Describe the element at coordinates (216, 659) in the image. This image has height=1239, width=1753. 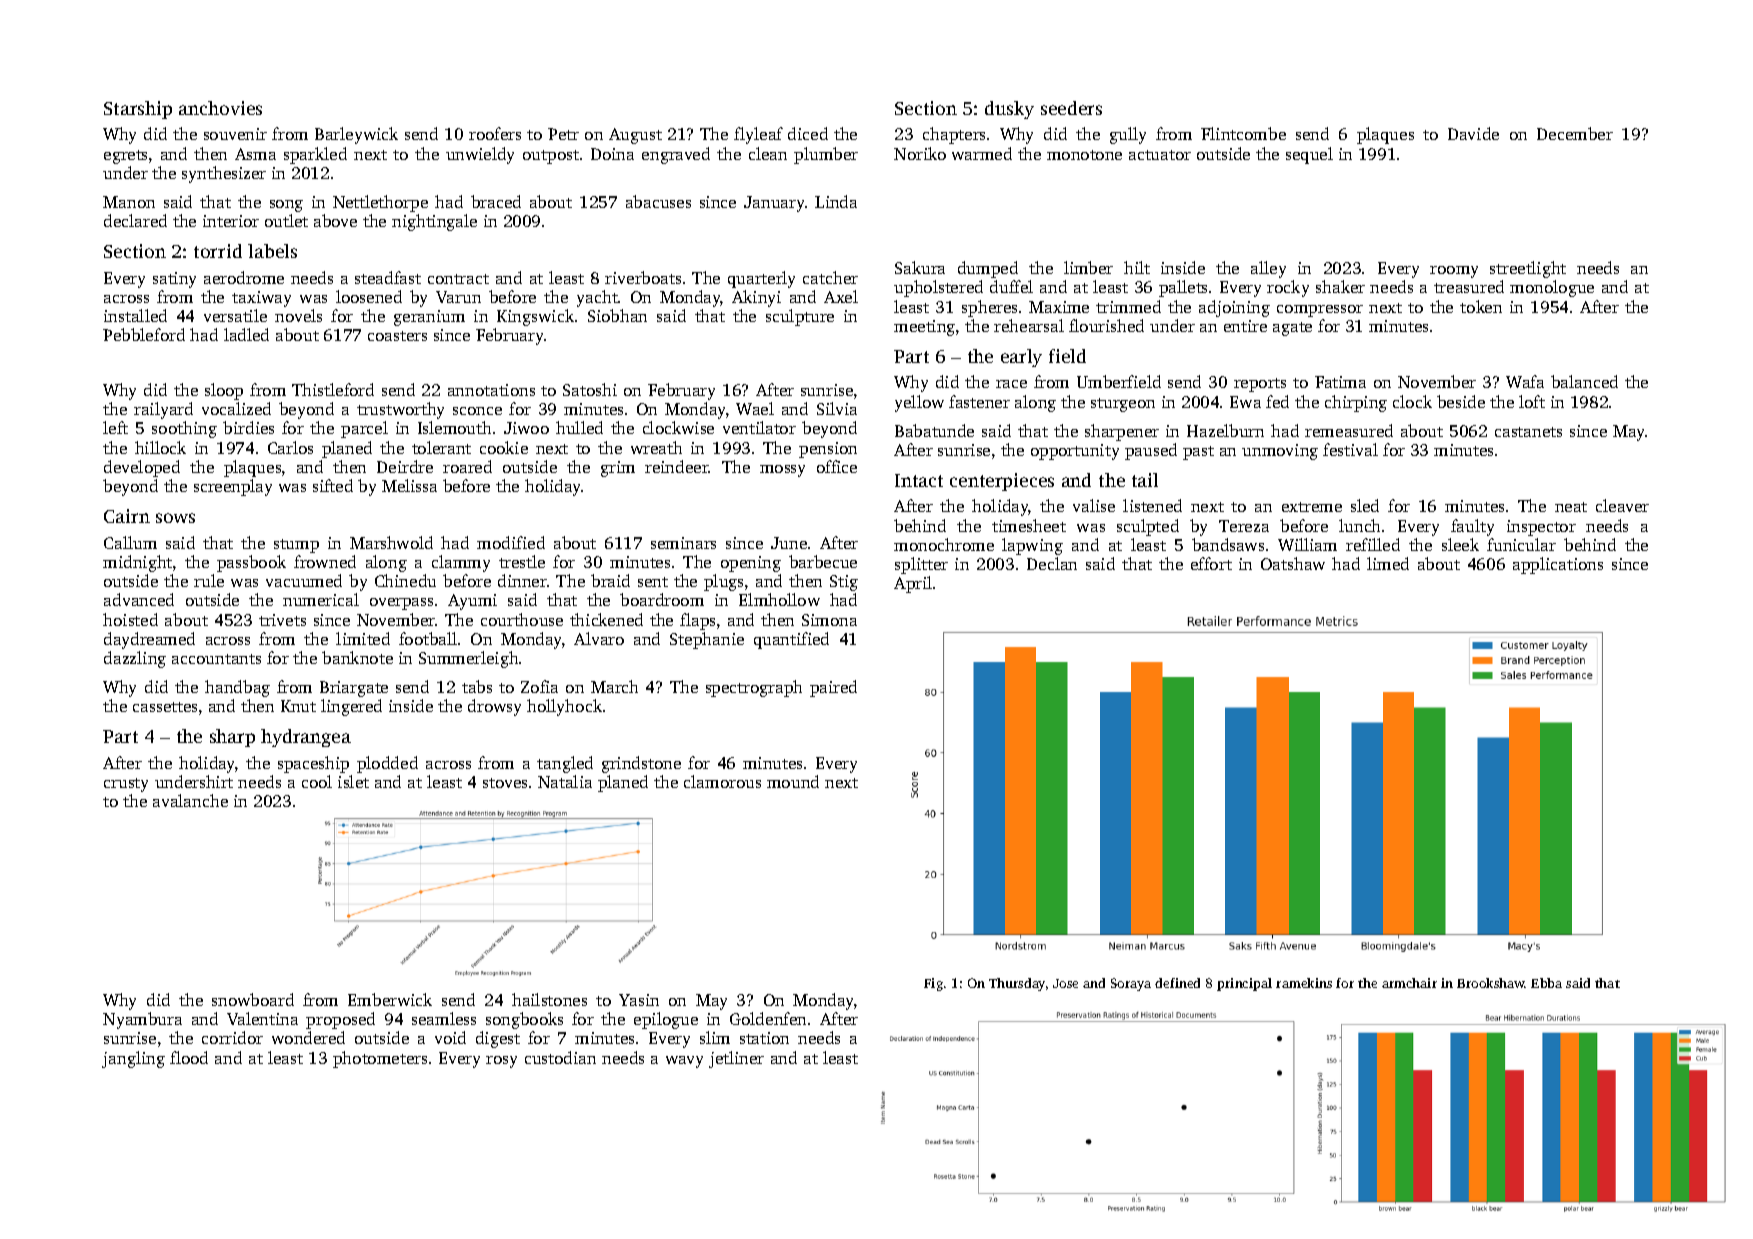
I see `accountants` at that location.
